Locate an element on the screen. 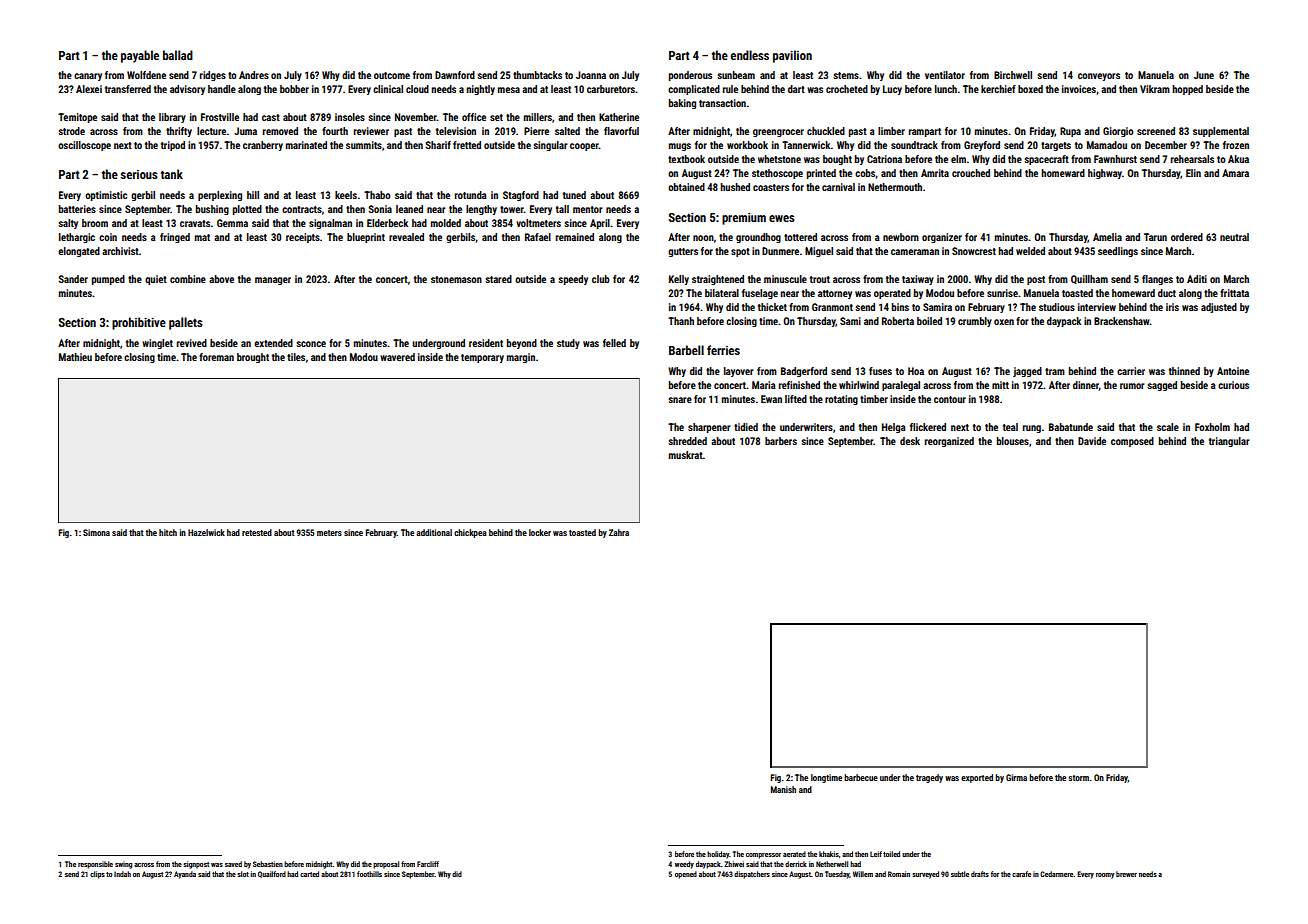  Quailford is located at coordinates (272, 874).
